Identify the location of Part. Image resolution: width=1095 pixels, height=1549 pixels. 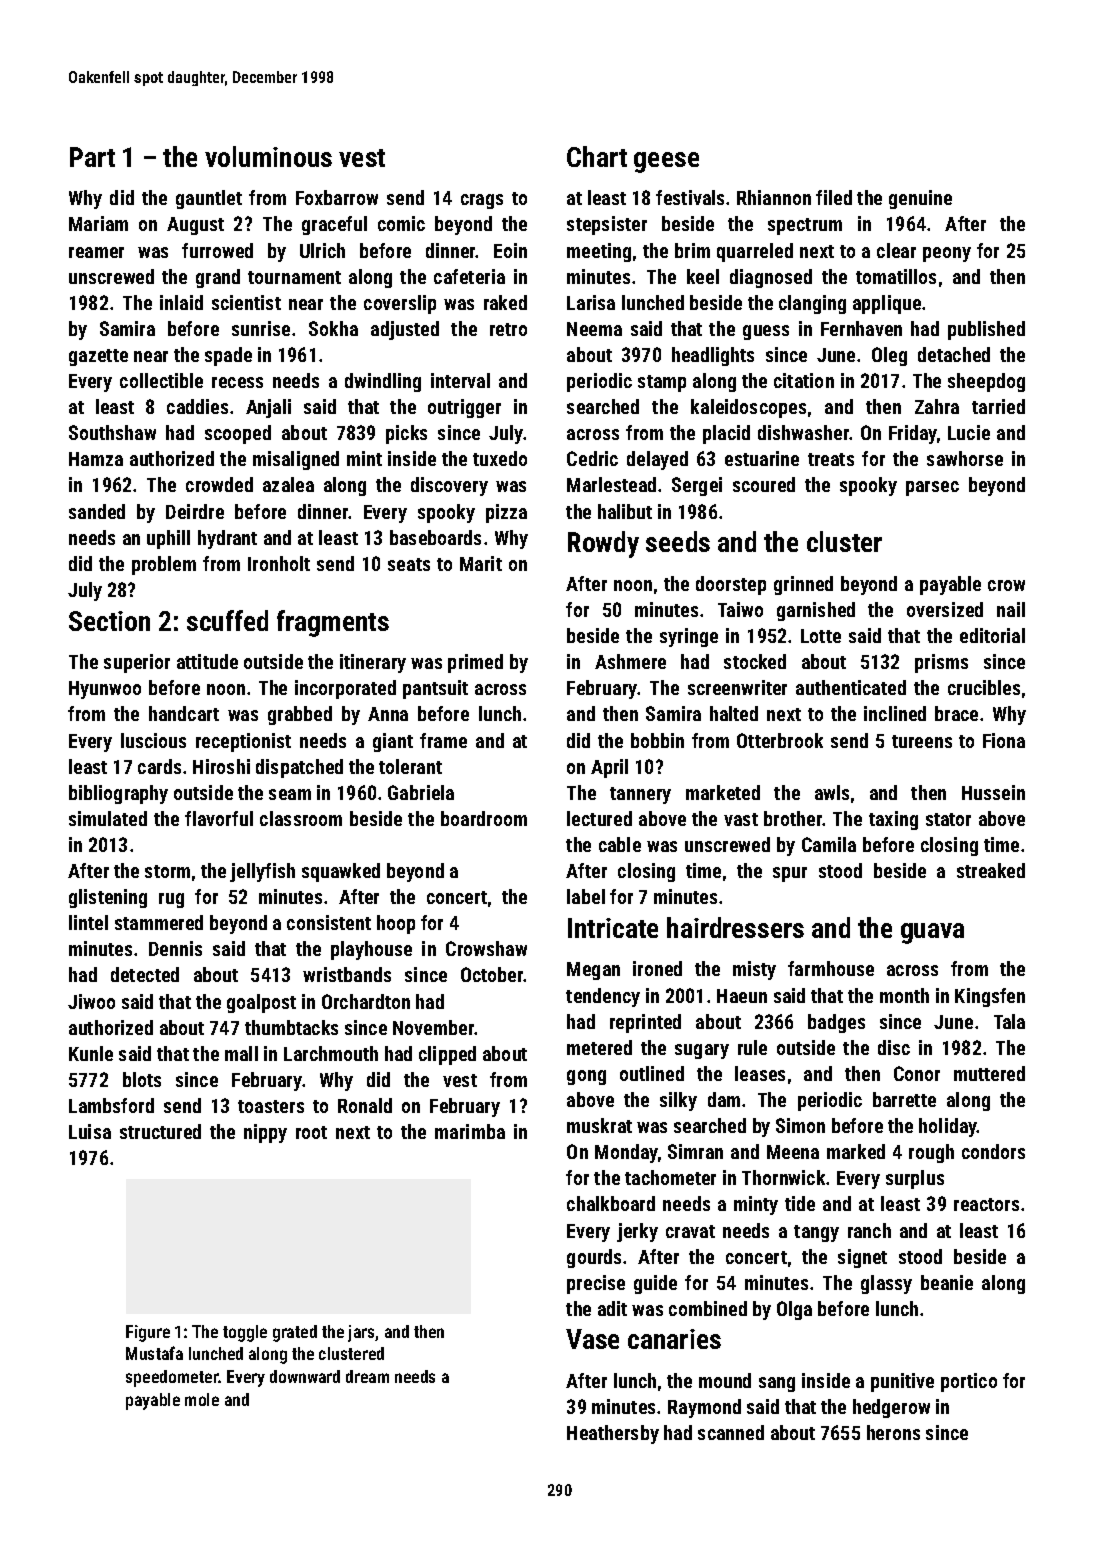
(92, 157).
